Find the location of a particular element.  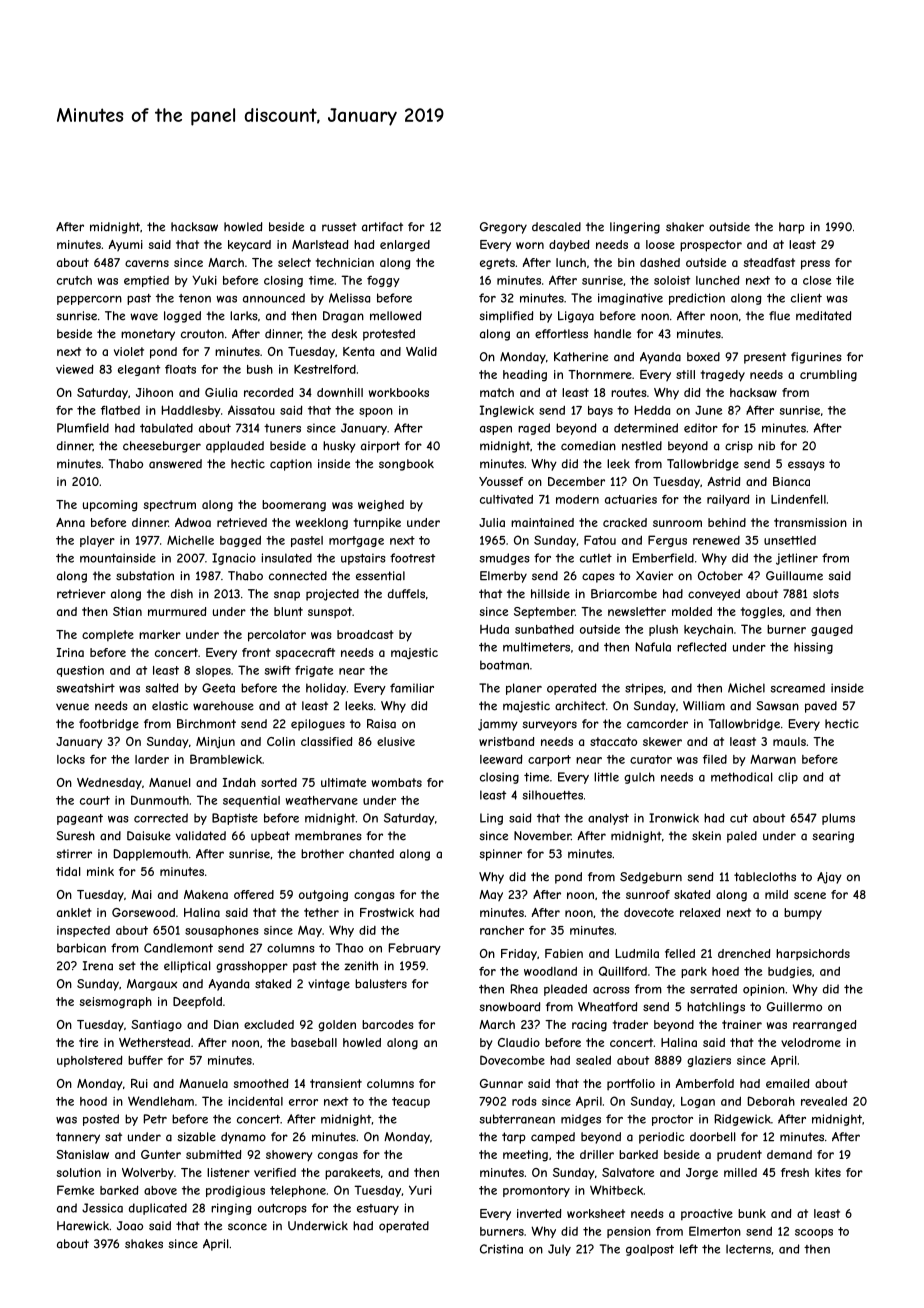

little is located at coordinates (606, 777).
